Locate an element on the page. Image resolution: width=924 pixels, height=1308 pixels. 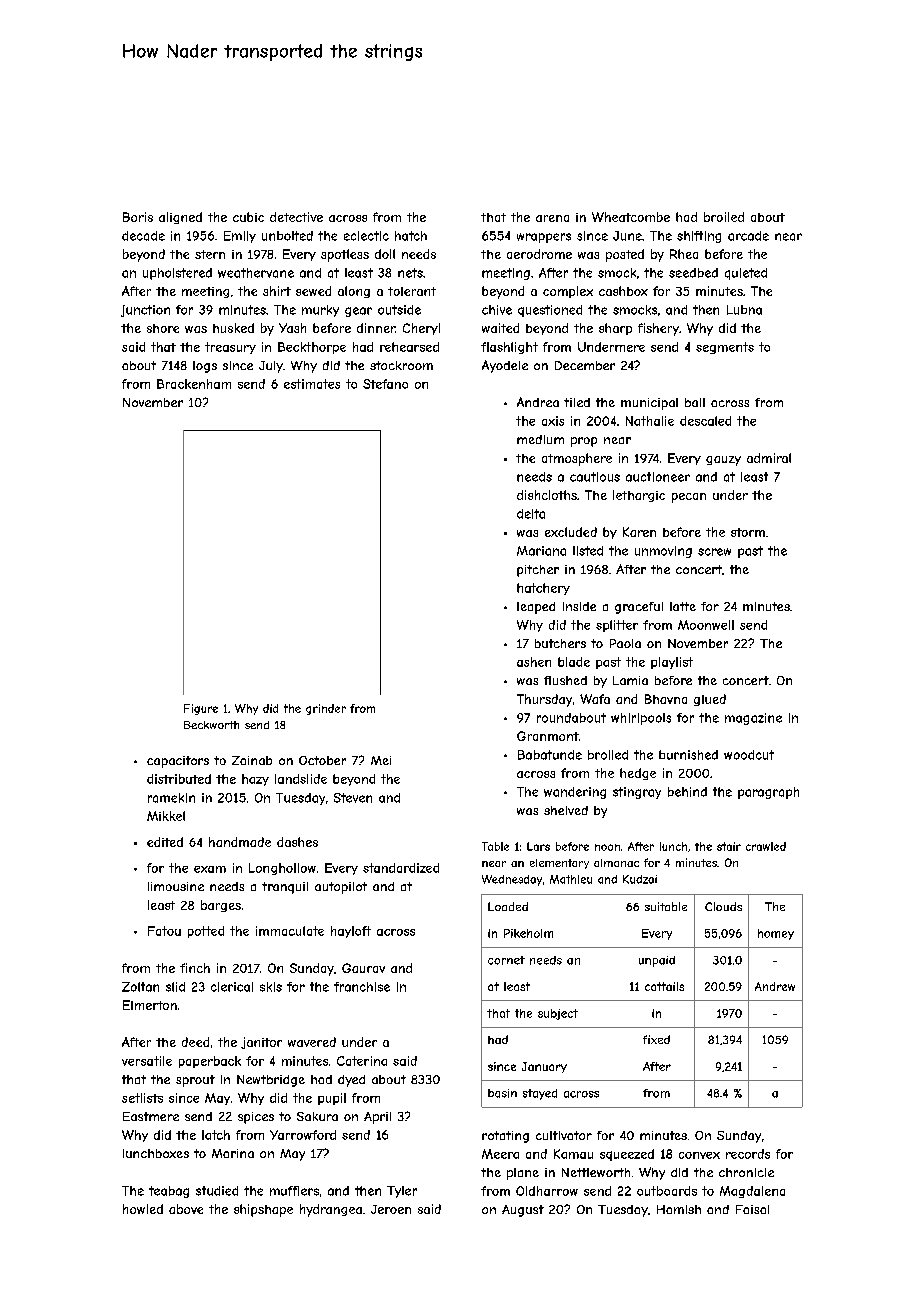
estimates is located at coordinates (312, 384).
